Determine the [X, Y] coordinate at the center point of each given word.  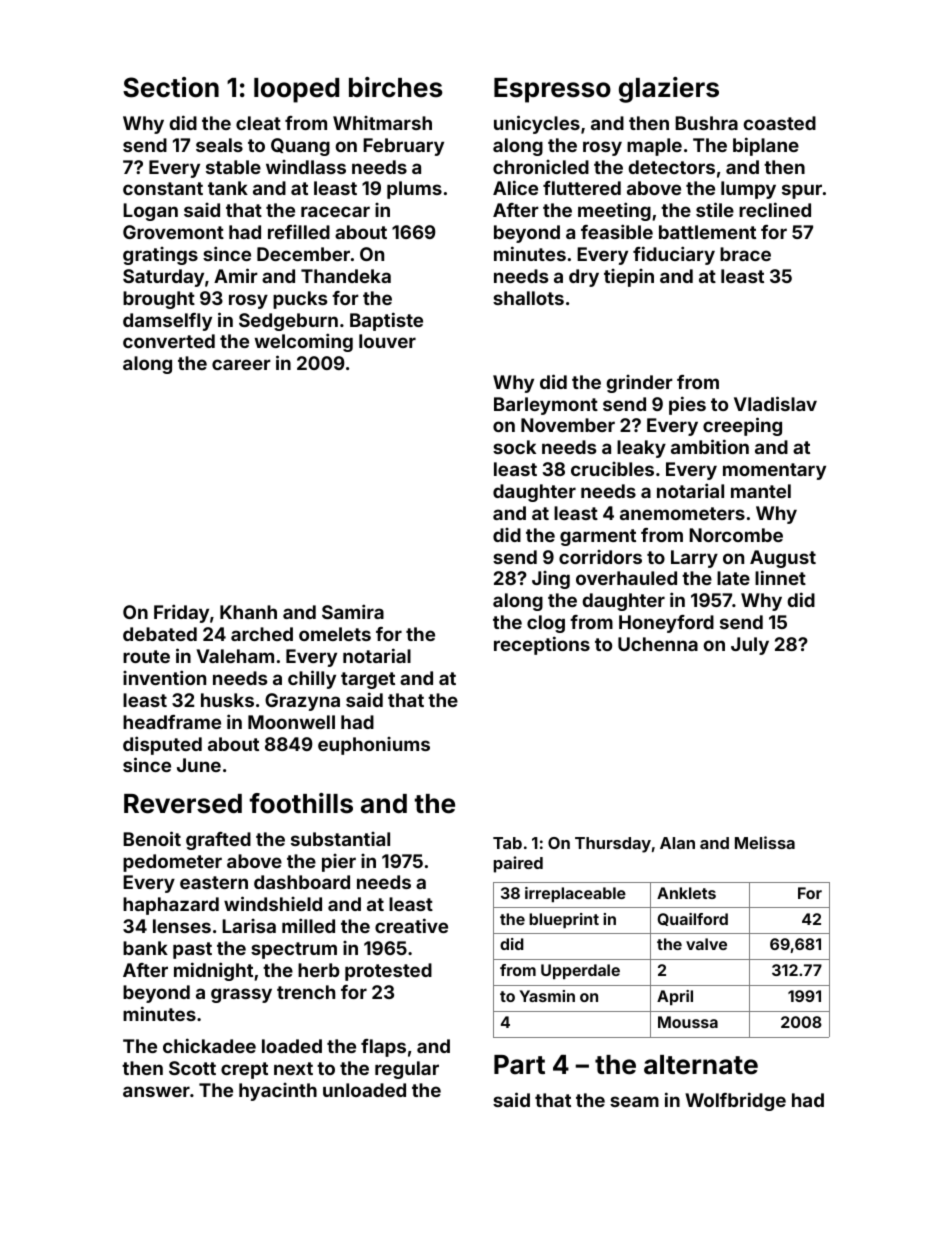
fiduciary [674, 255]
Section [171, 87]
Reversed [183, 804]
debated [160, 634]
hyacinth [278, 1092]
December [303, 254]
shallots [528, 298]
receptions [542, 645]
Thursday [613, 845]
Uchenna [658, 644]
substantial [340, 839]
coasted [780, 123]
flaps [383, 1048]
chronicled [541, 167]
